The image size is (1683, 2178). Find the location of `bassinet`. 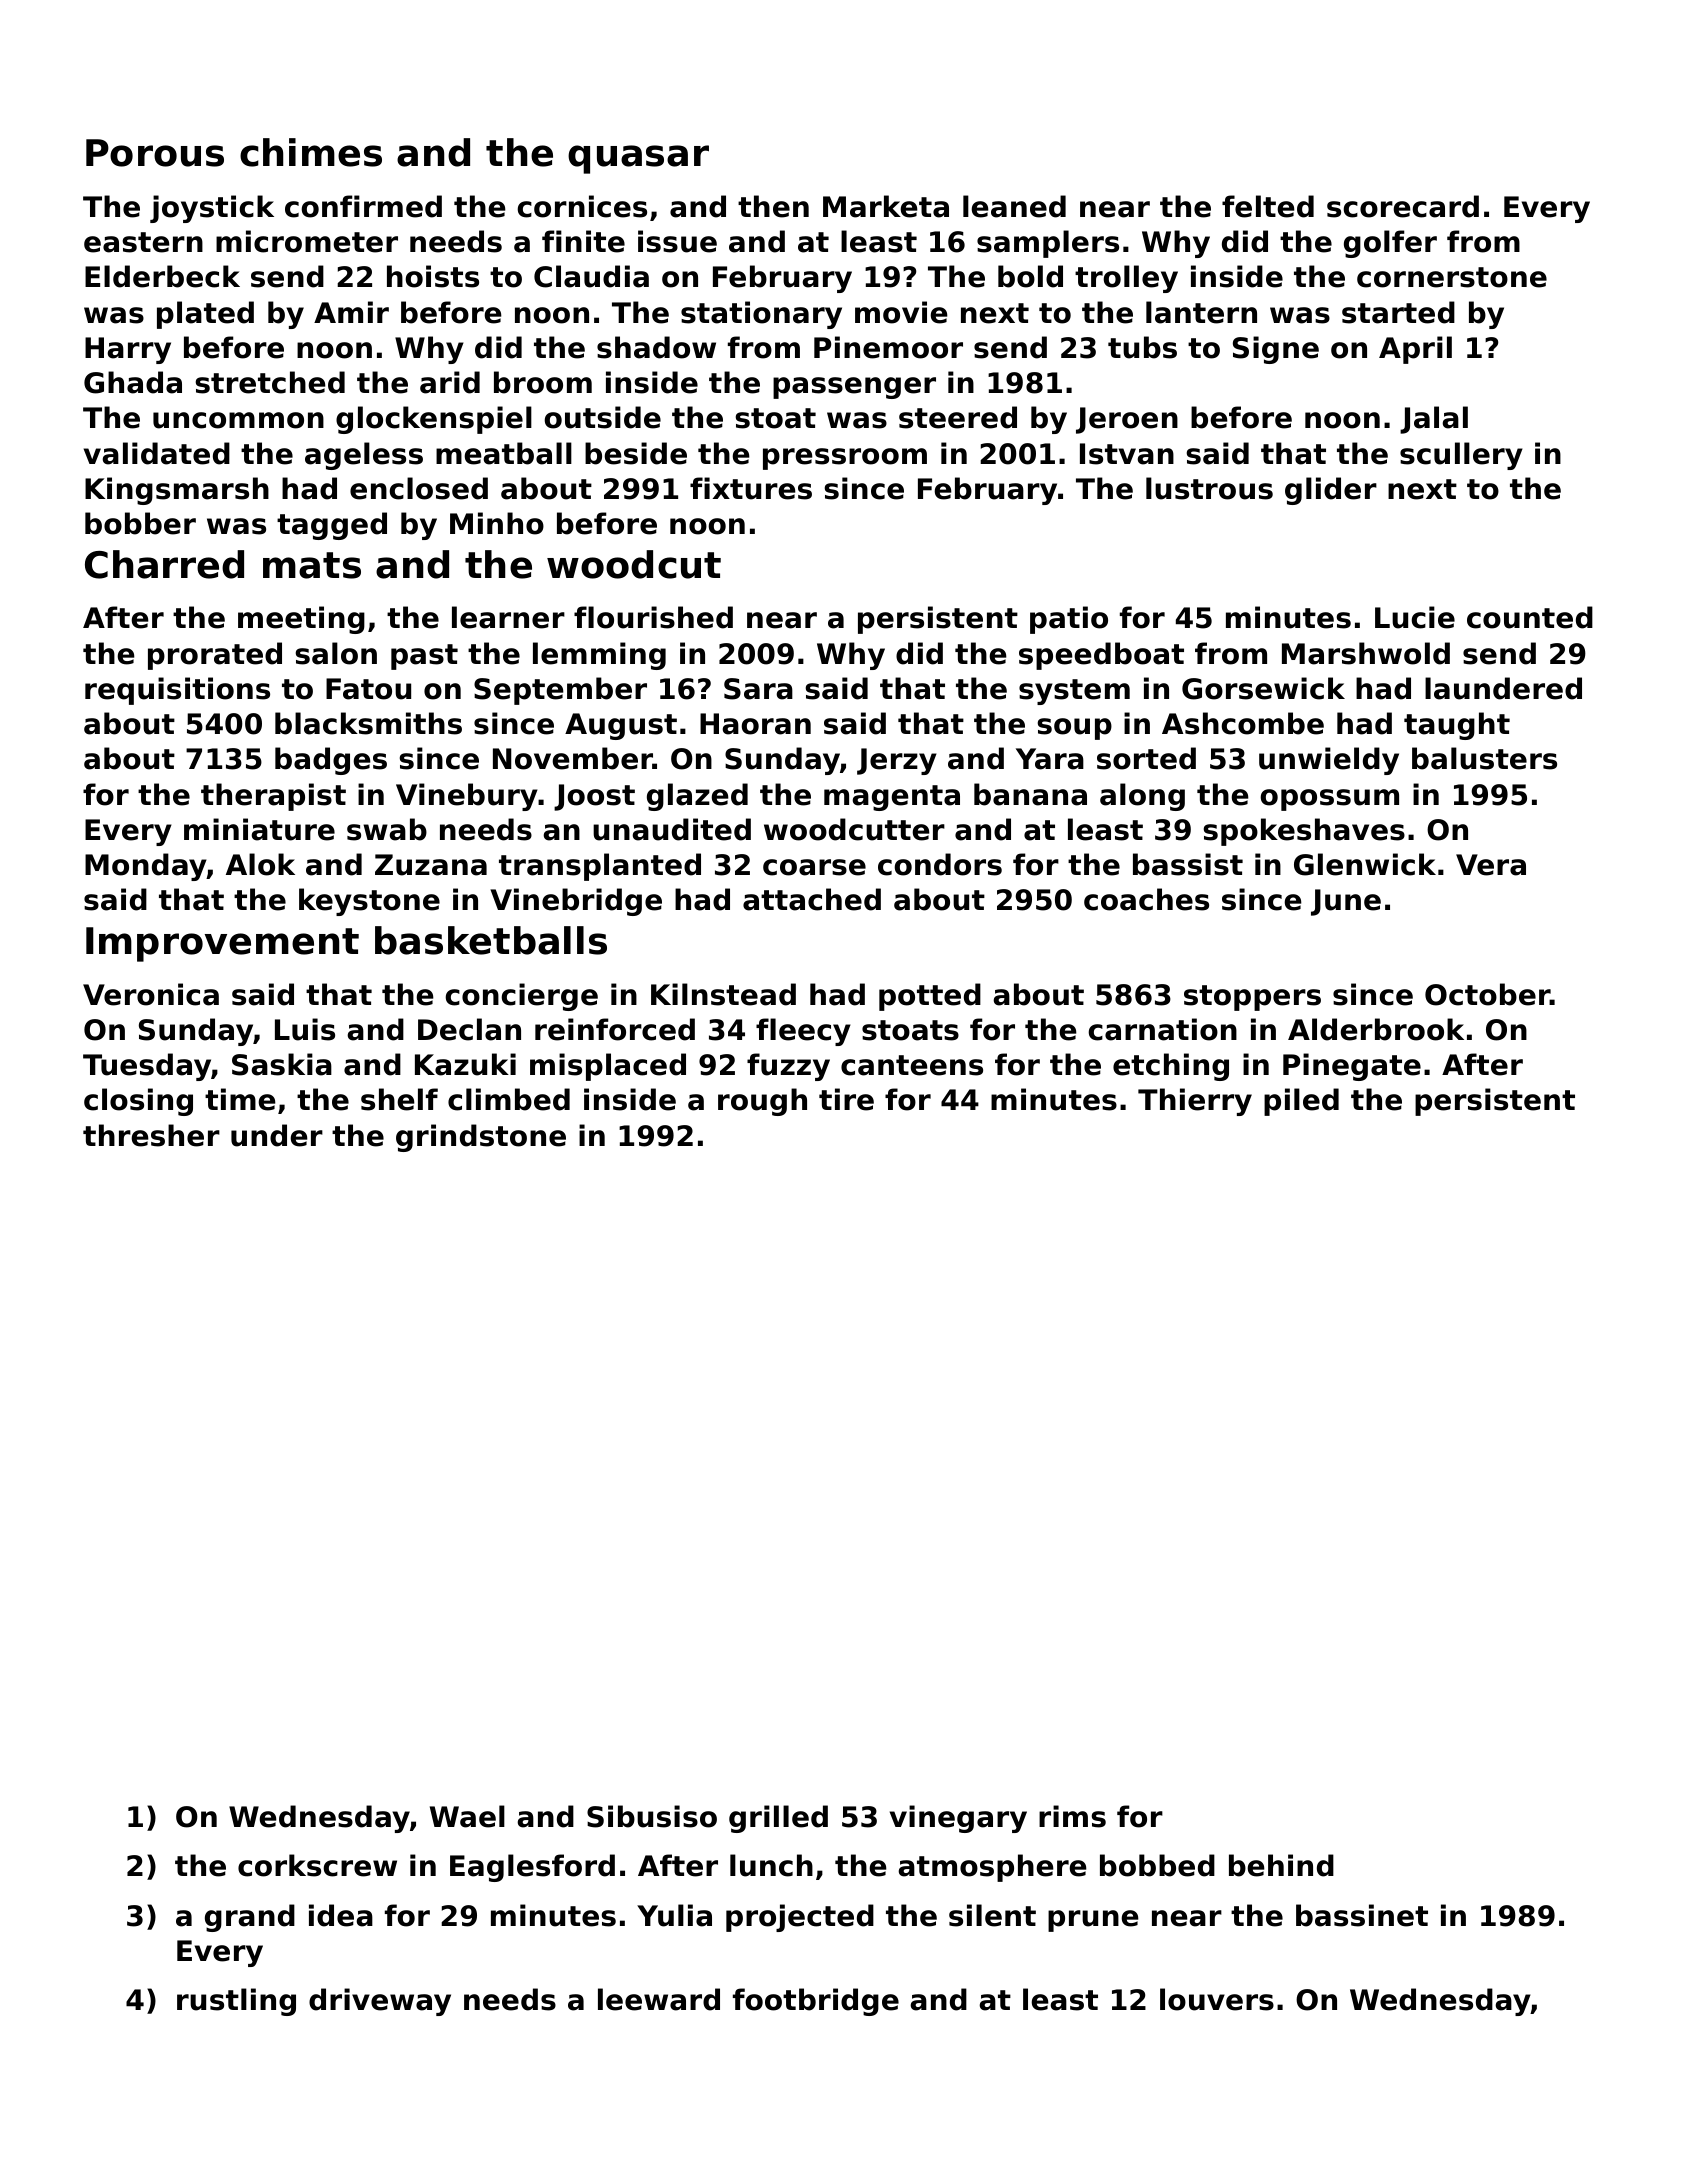

bassinet is located at coordinates (1362, 1915).
